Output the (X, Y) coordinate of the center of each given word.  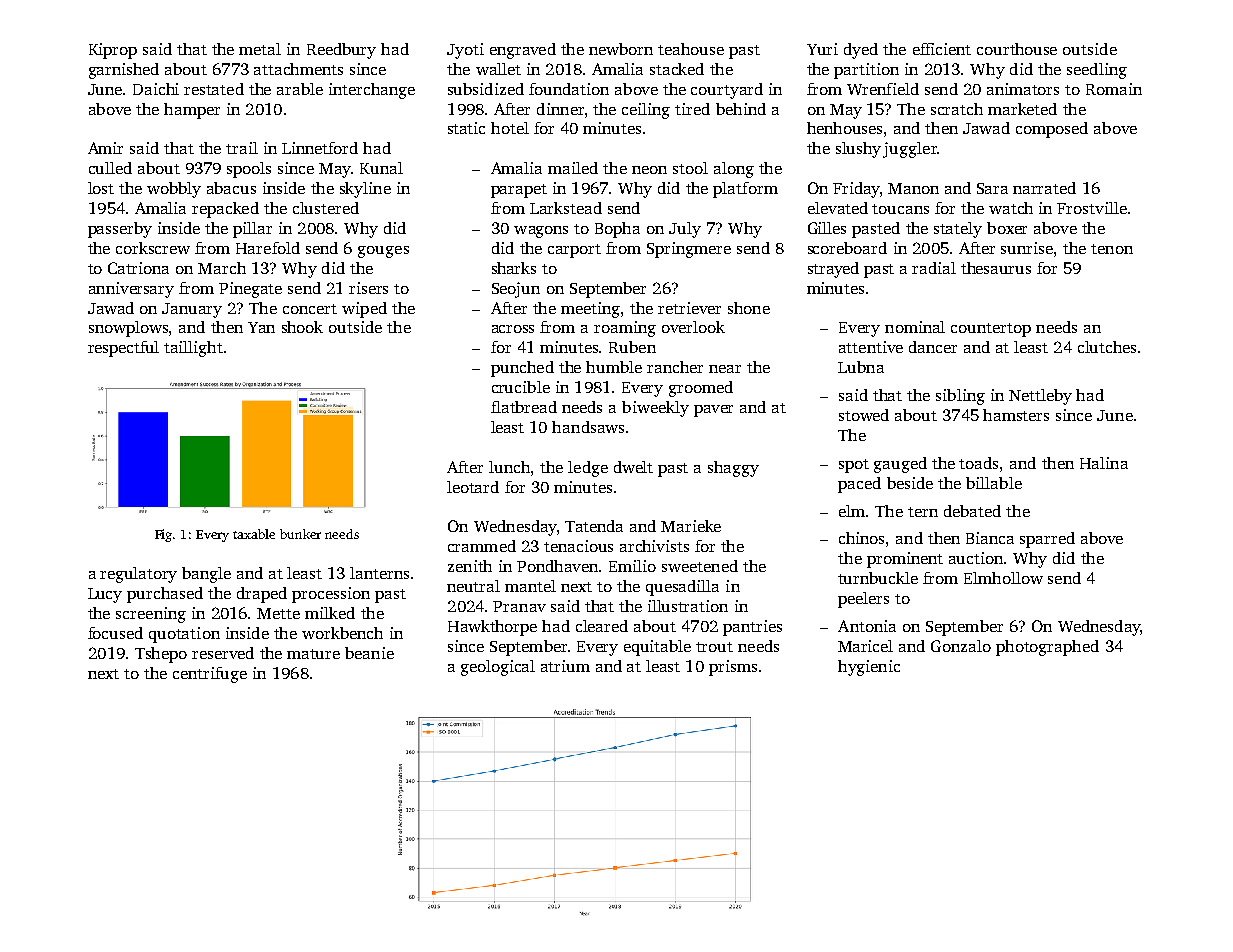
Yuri (822, 49)
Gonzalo (961, 646)
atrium (565, 666)
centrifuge (210, 675)
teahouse (691, 49)
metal (260, 49)
